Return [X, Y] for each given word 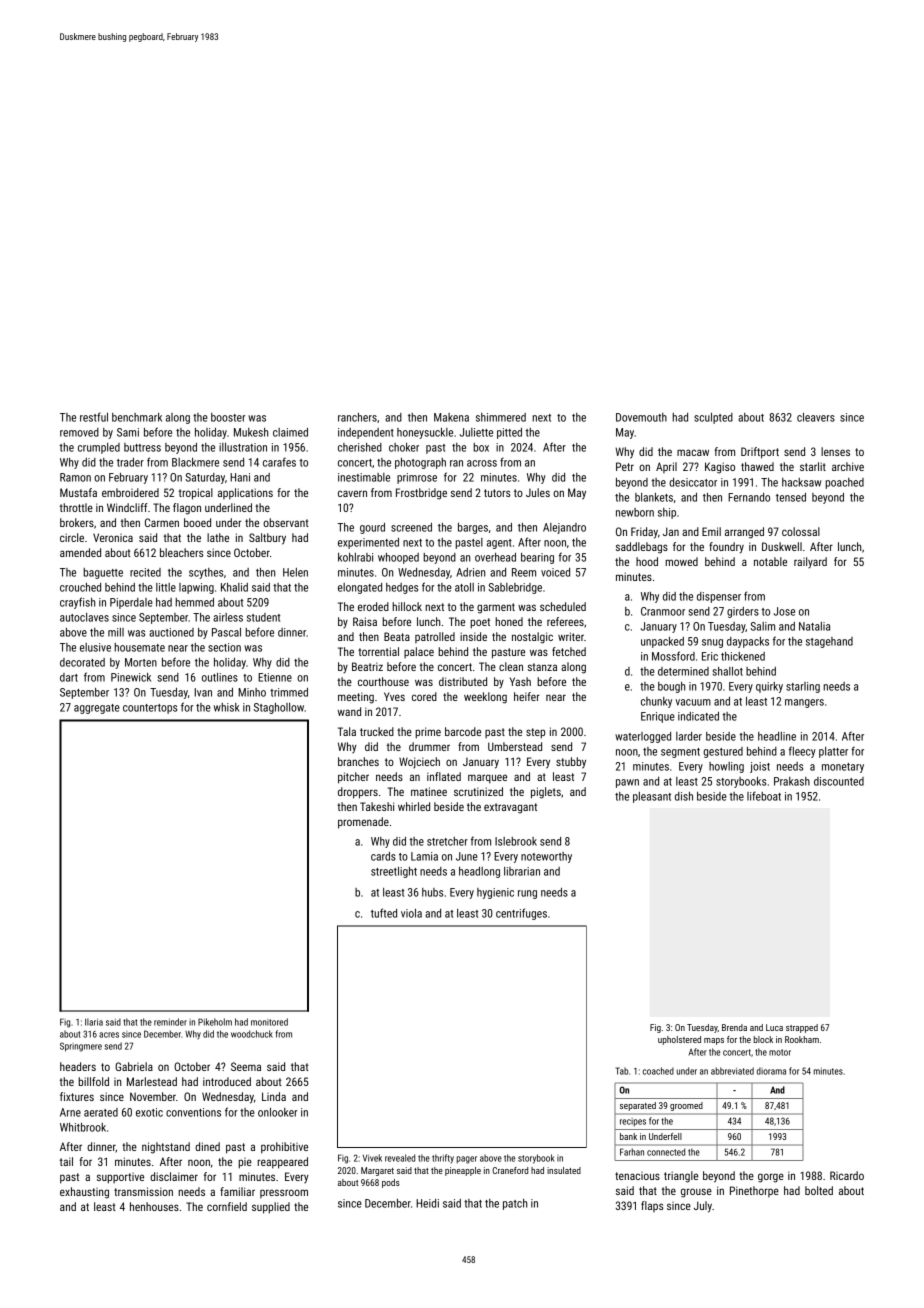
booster [228, 417]
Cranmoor [663, 611]
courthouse [383, 681]
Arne [70, 1112]
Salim [762, 626]
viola [411, 913]
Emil [711, 531]
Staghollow [279, 708]
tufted [384, 913]
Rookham [802, 1039]
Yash [520, 681]
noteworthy [546, 857]
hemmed [194, 602]
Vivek [372, 1158]
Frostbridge [421, 494]
